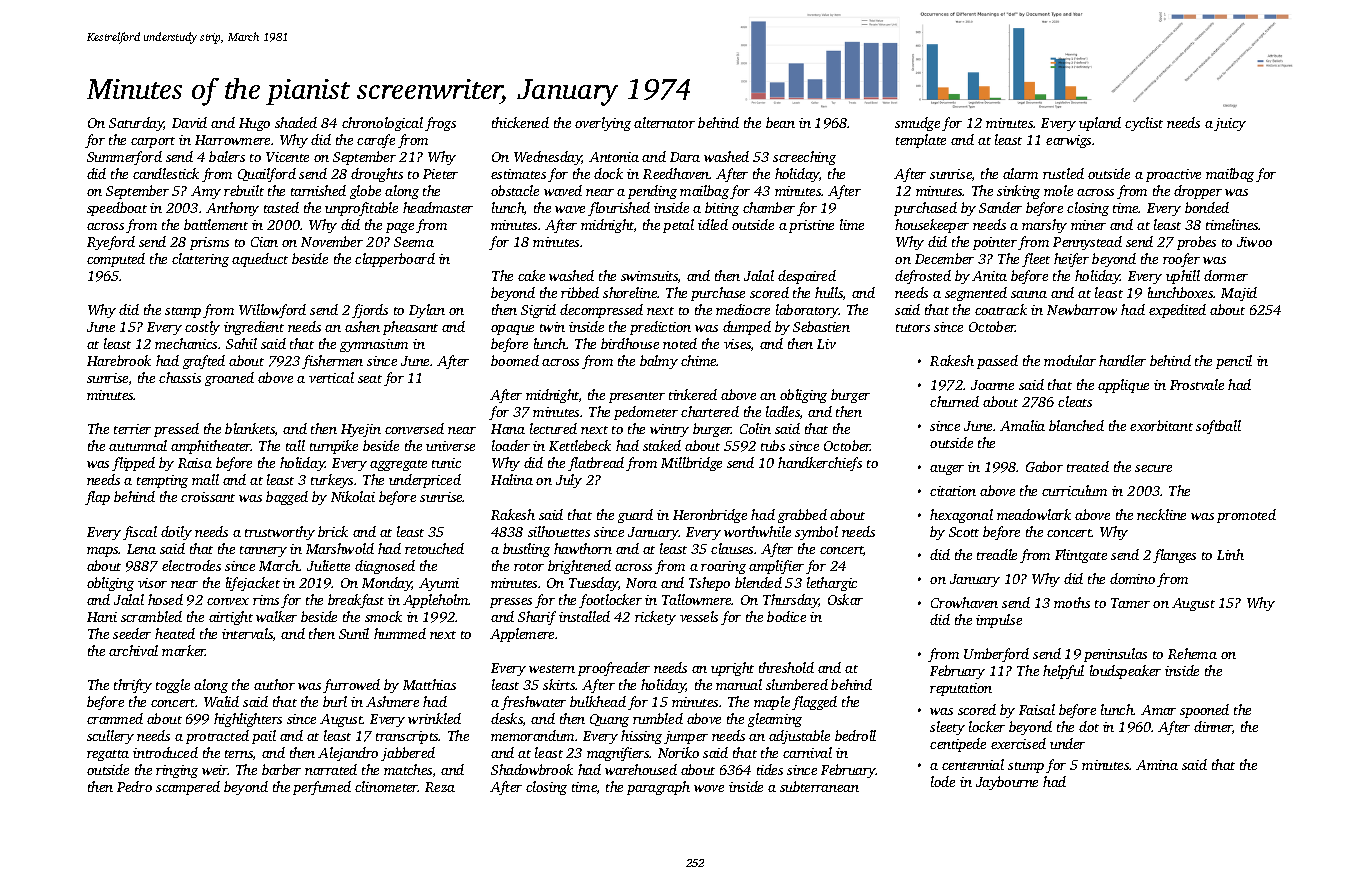  I want to click on dormer, so click(1226, 275).
